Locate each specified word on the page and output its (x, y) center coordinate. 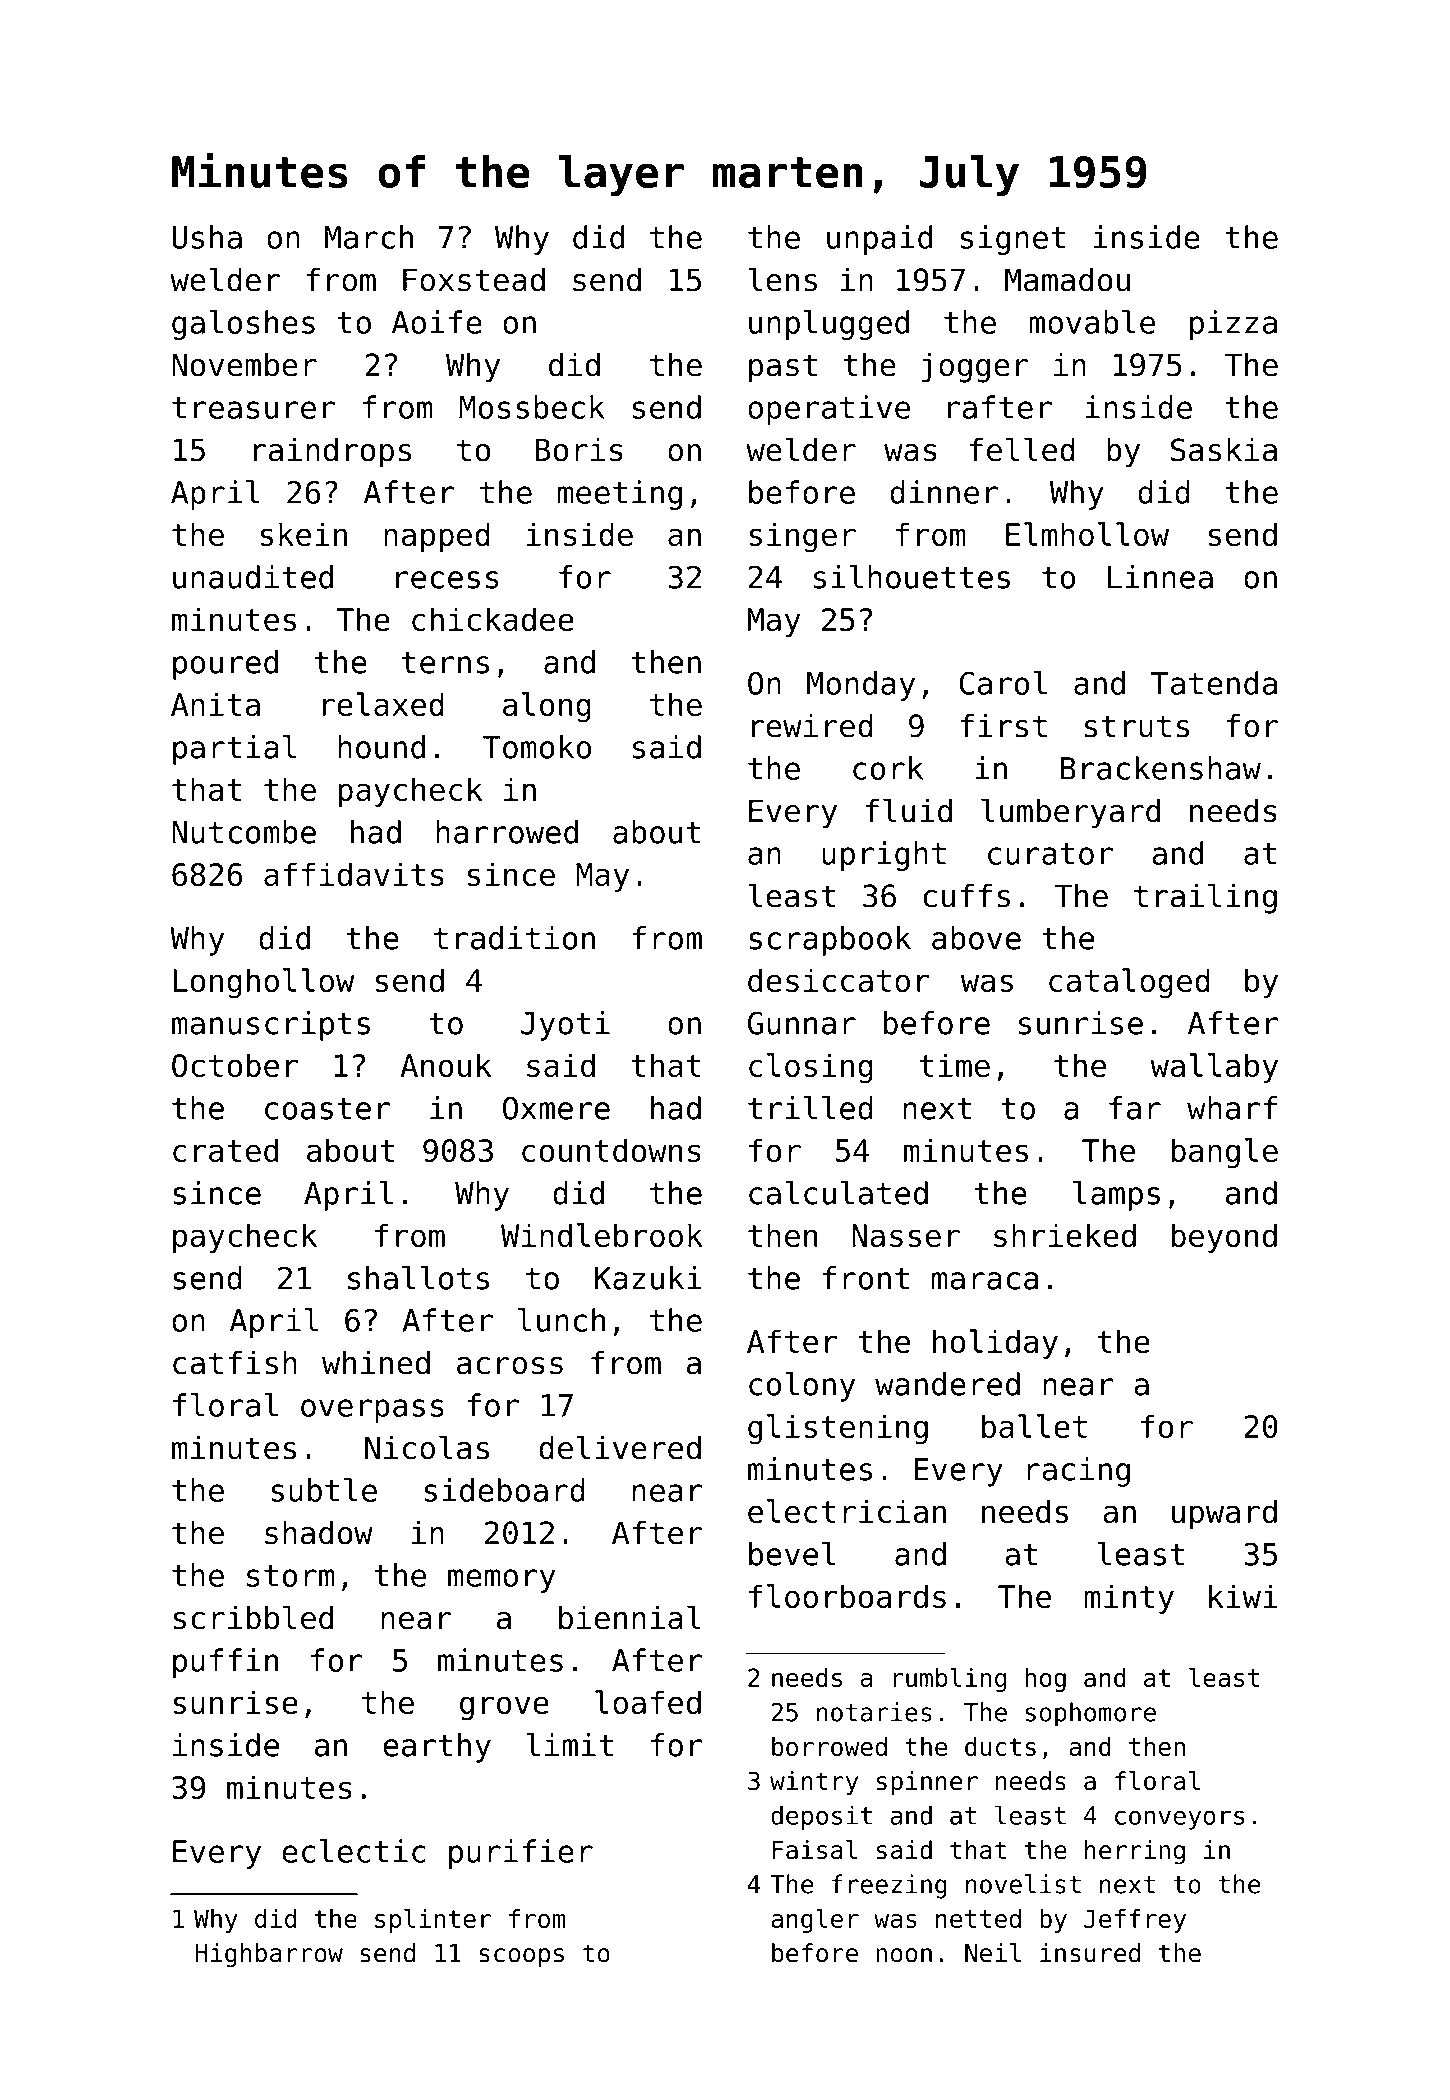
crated (225, 1150)
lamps (1116, 1196)
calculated (838, 1193)
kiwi (1243, 1596)
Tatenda (1214, 683)
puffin (225, 1663)
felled (1022, 449)
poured (225, 665)
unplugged (829, 325)
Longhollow (264, 983)
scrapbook (830, 941)
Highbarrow (269, 1955)
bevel (792, 1554)
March (369, 237)
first (1003, 726)
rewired (812, 726)
